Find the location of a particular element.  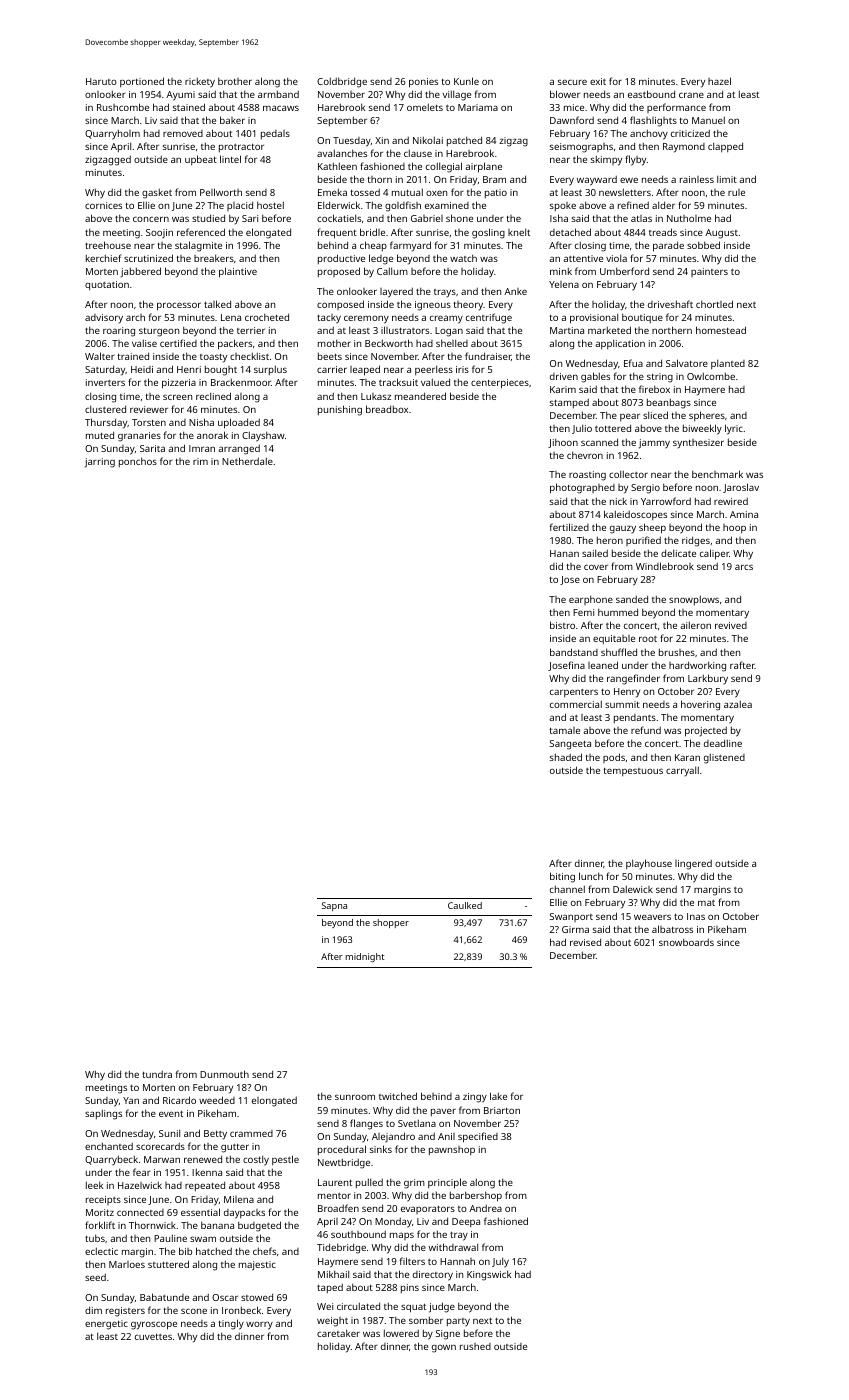

tamale is located at coordinates (564, 730).
